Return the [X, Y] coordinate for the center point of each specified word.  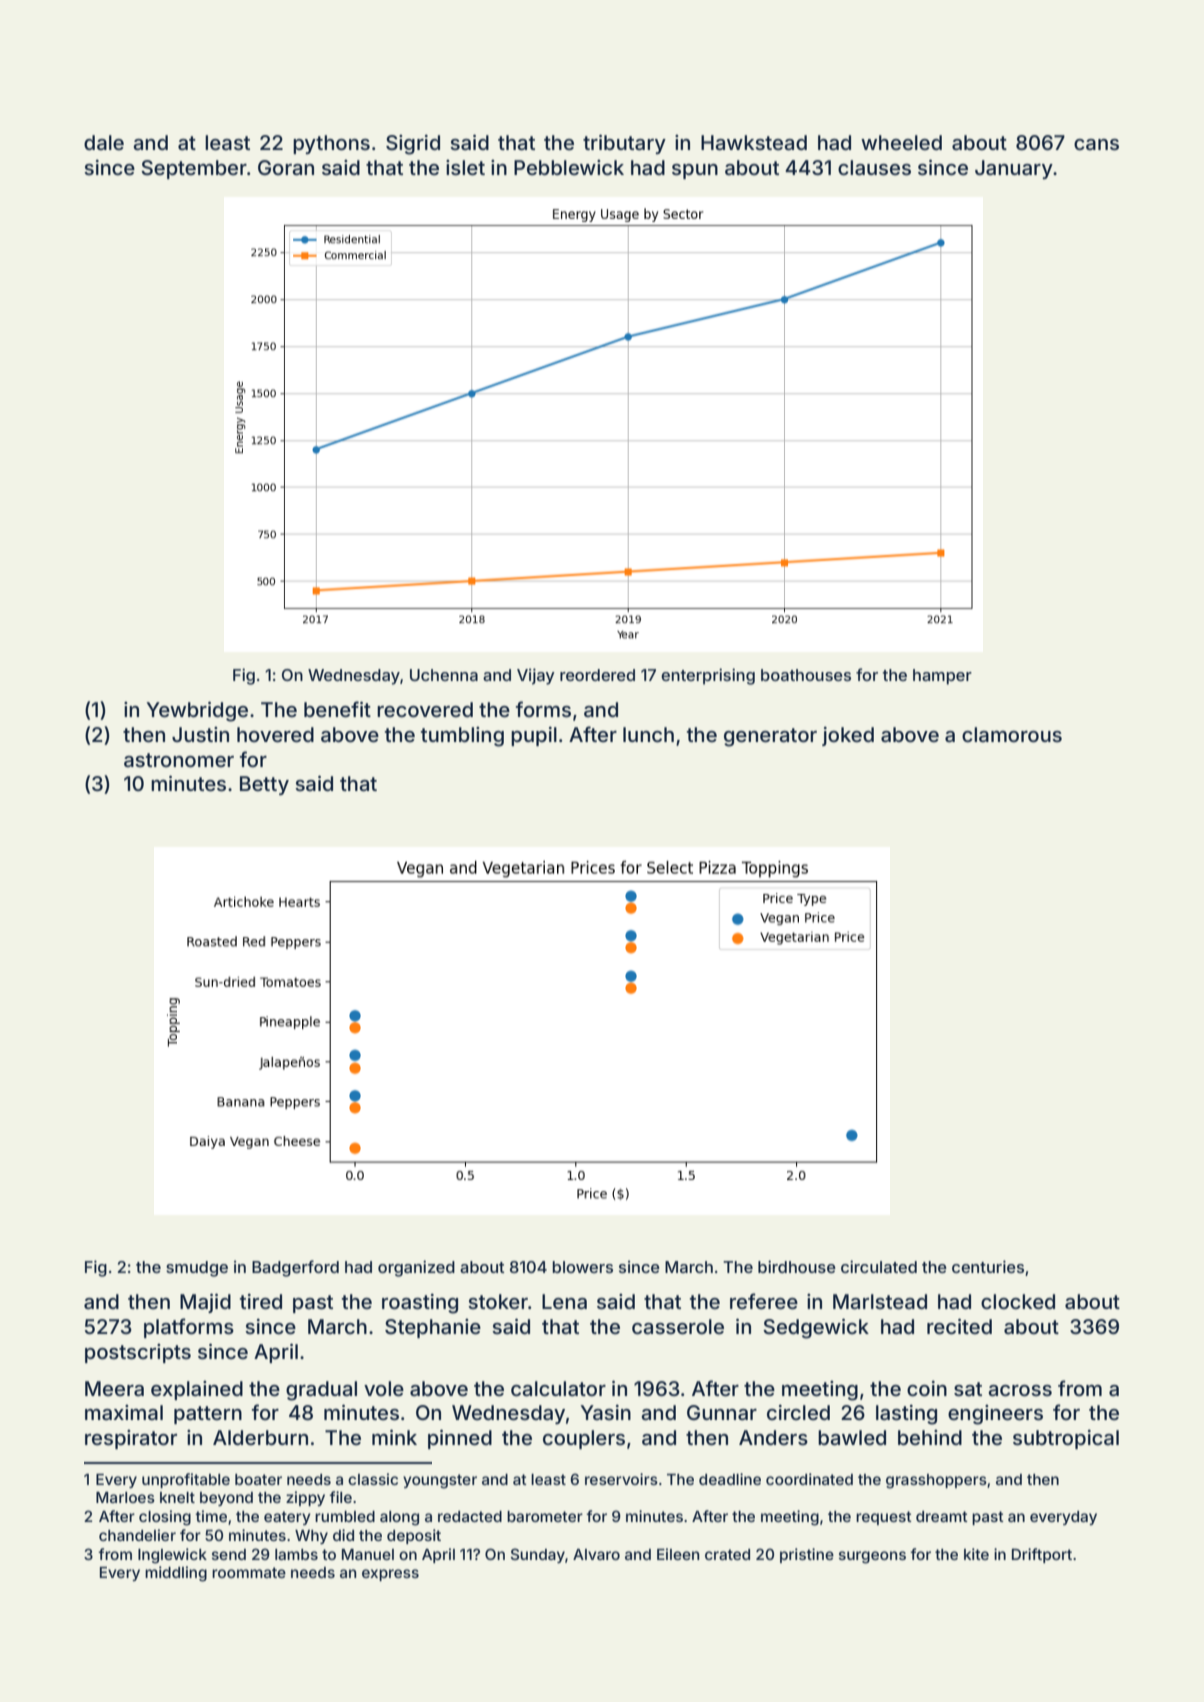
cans [1096, 144]
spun [695, 171]
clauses [874, 167]
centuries [988, 1266]
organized [416, 1268]
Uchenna [444, 675]
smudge [197, 1269]
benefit [337, 709]
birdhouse [797, 1266]
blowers [582, 1267]
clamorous [1012, 734]
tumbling [462, 737]
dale [104, 142]
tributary [624, 144]
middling [176, 1574]
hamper [942, 677]
